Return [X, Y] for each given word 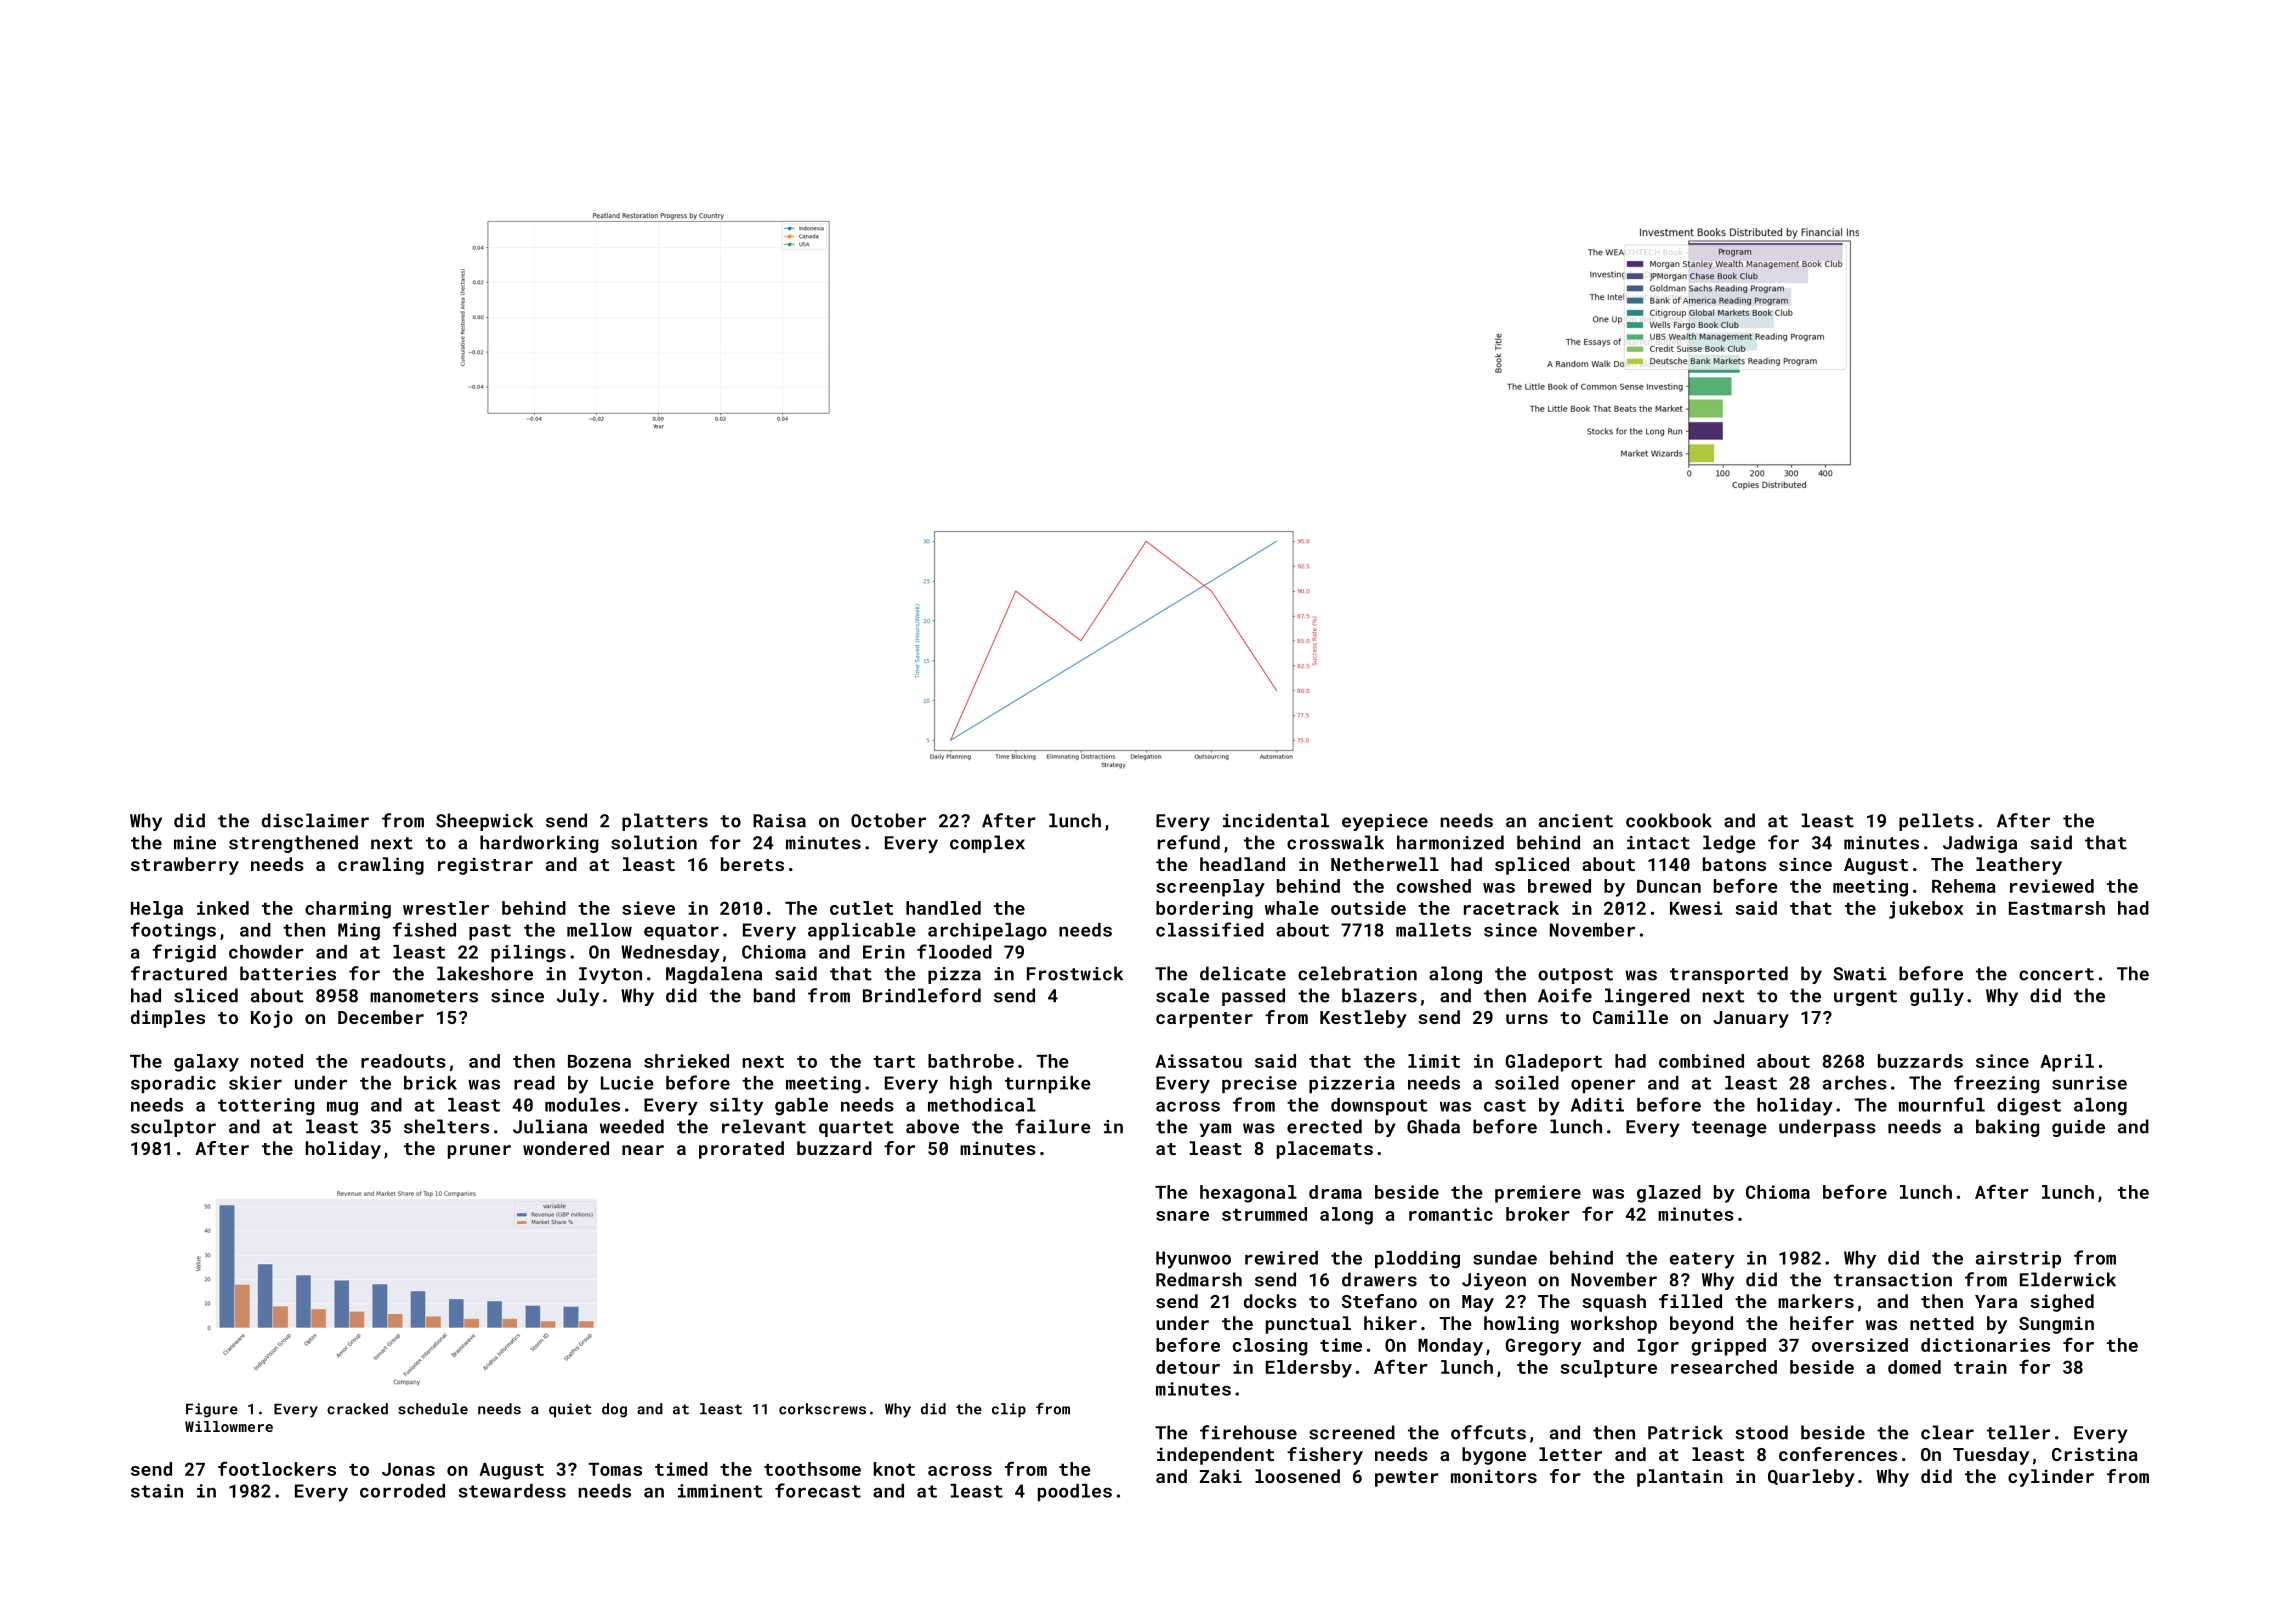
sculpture [1608, 1369]
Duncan [1669, 886]
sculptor [173, 1128]
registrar [485, 866]
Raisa [779, 821]
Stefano [1379, 1301]
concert [2056, 974]
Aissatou [1198, 1061]
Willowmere [229, 1426]
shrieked [686, 1061]
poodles [1075, 1492]
